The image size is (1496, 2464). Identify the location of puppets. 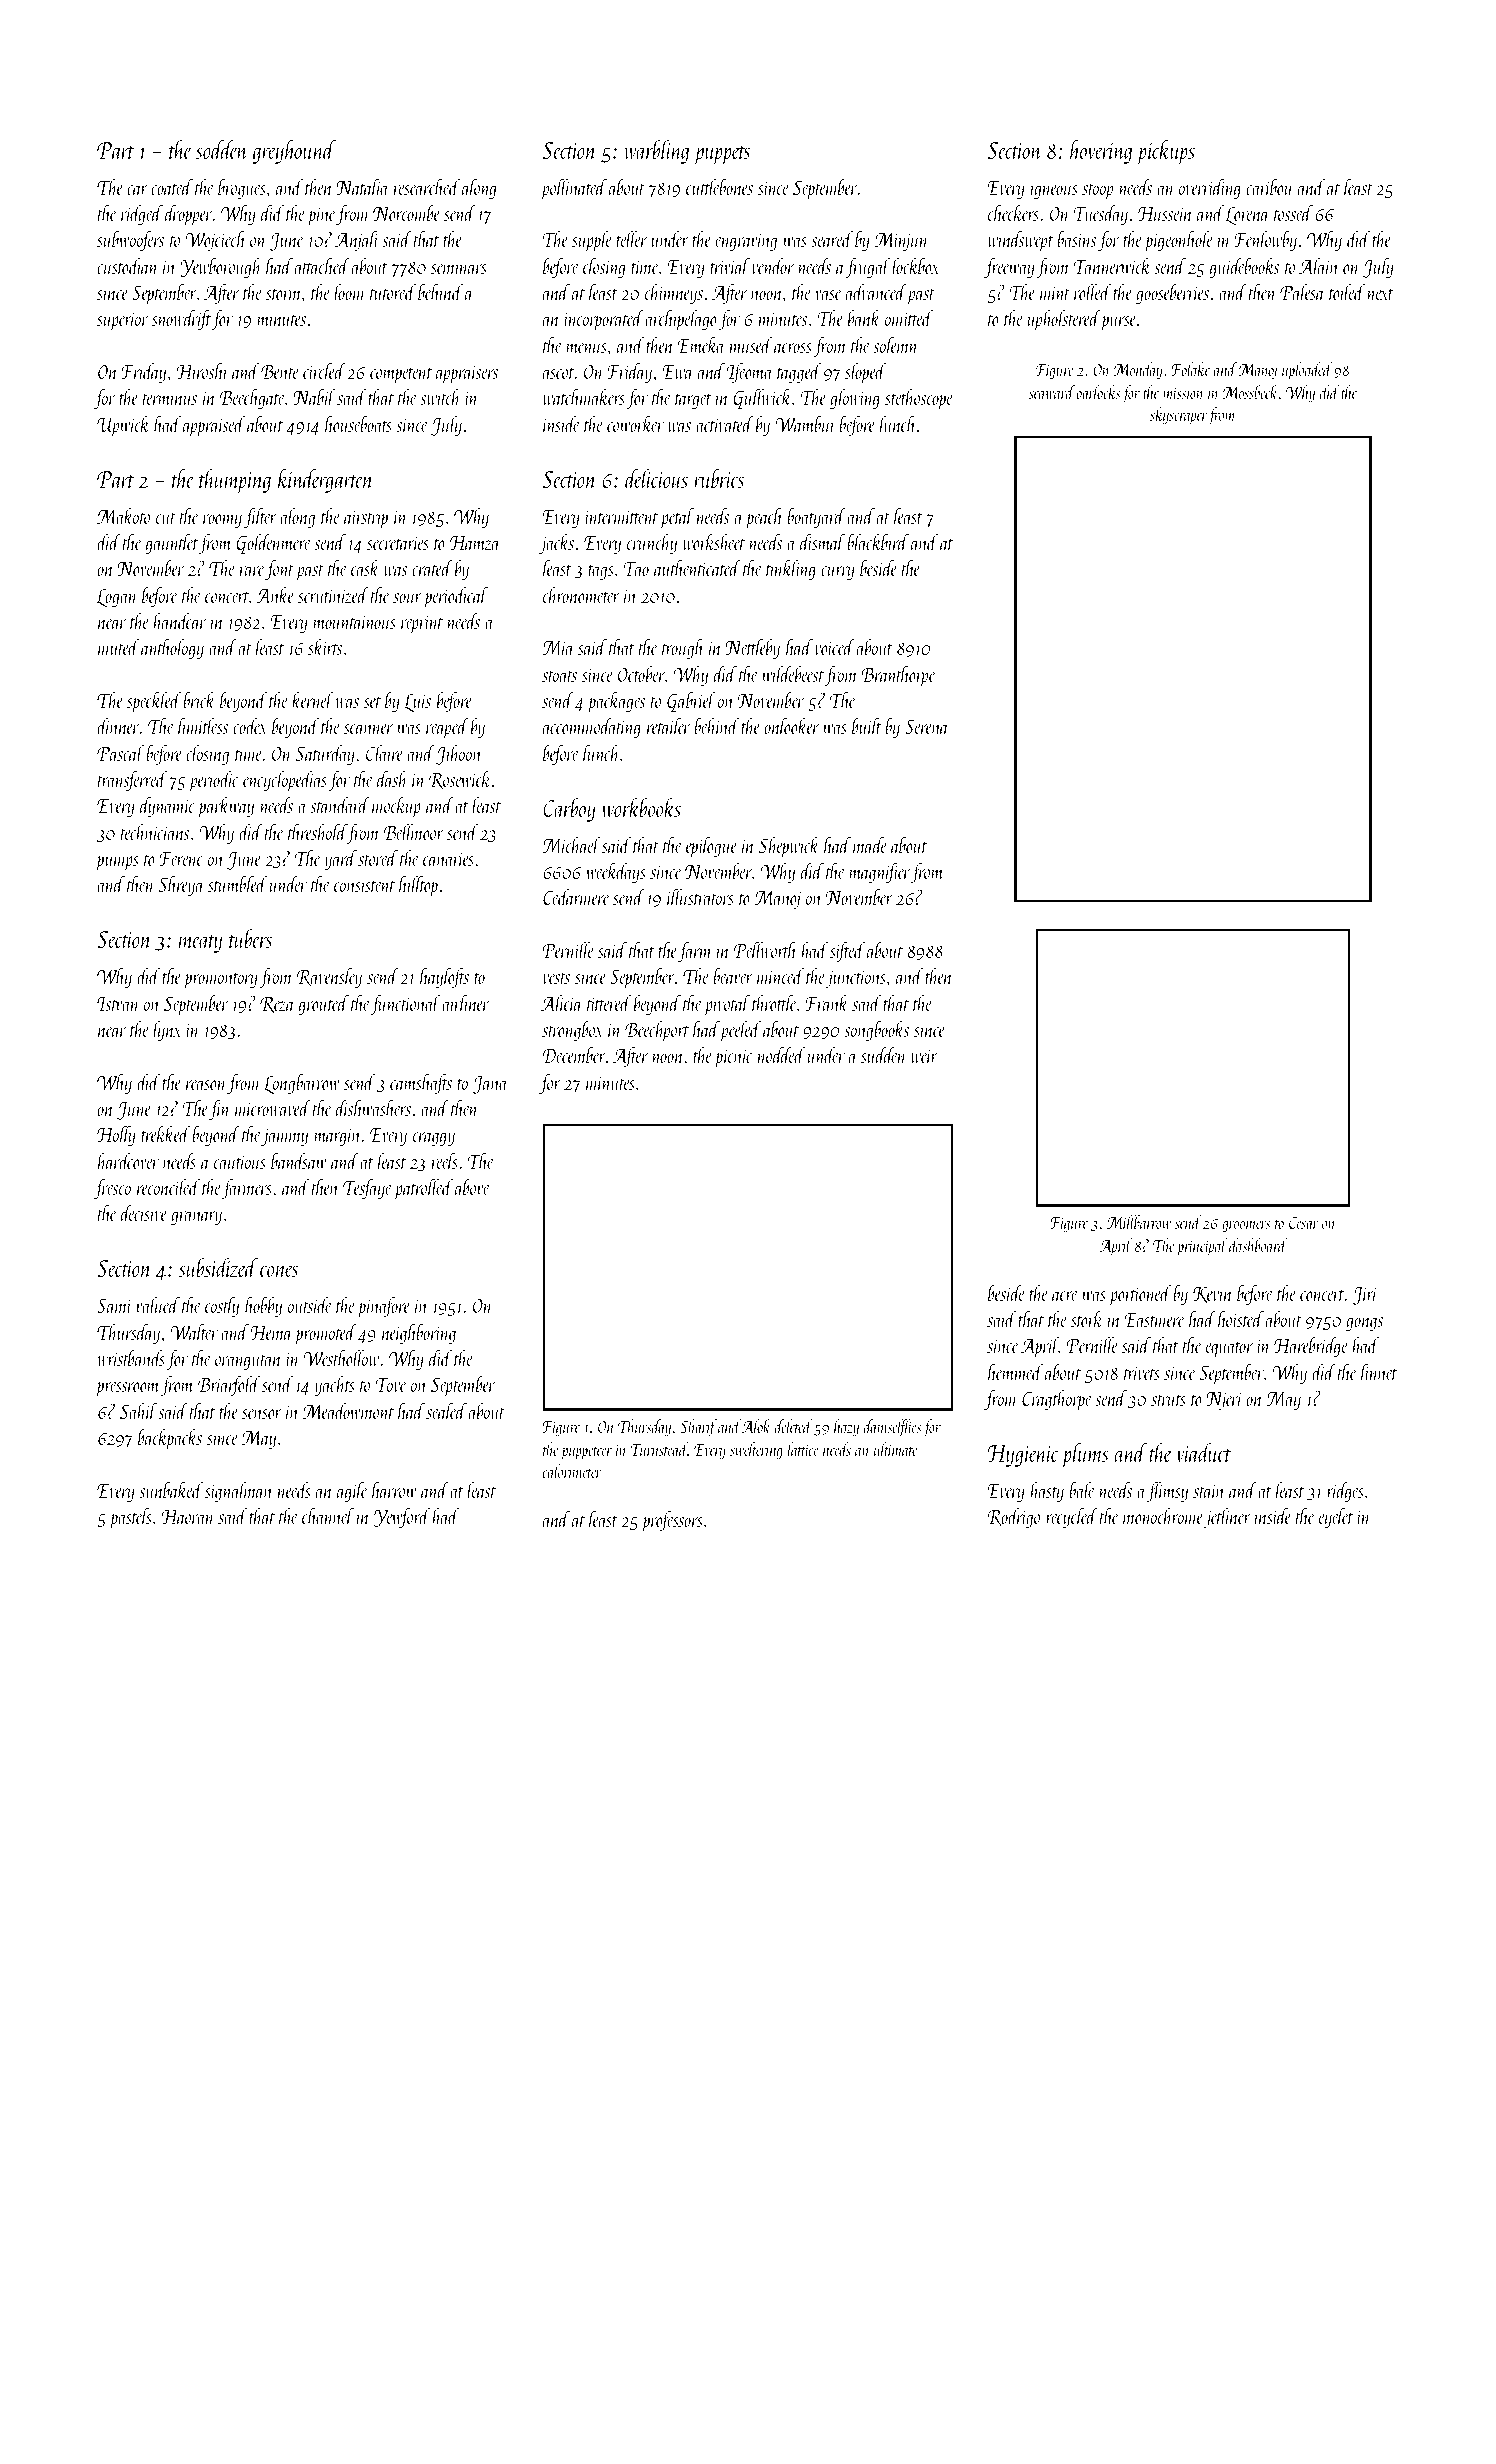
(722, 155).
